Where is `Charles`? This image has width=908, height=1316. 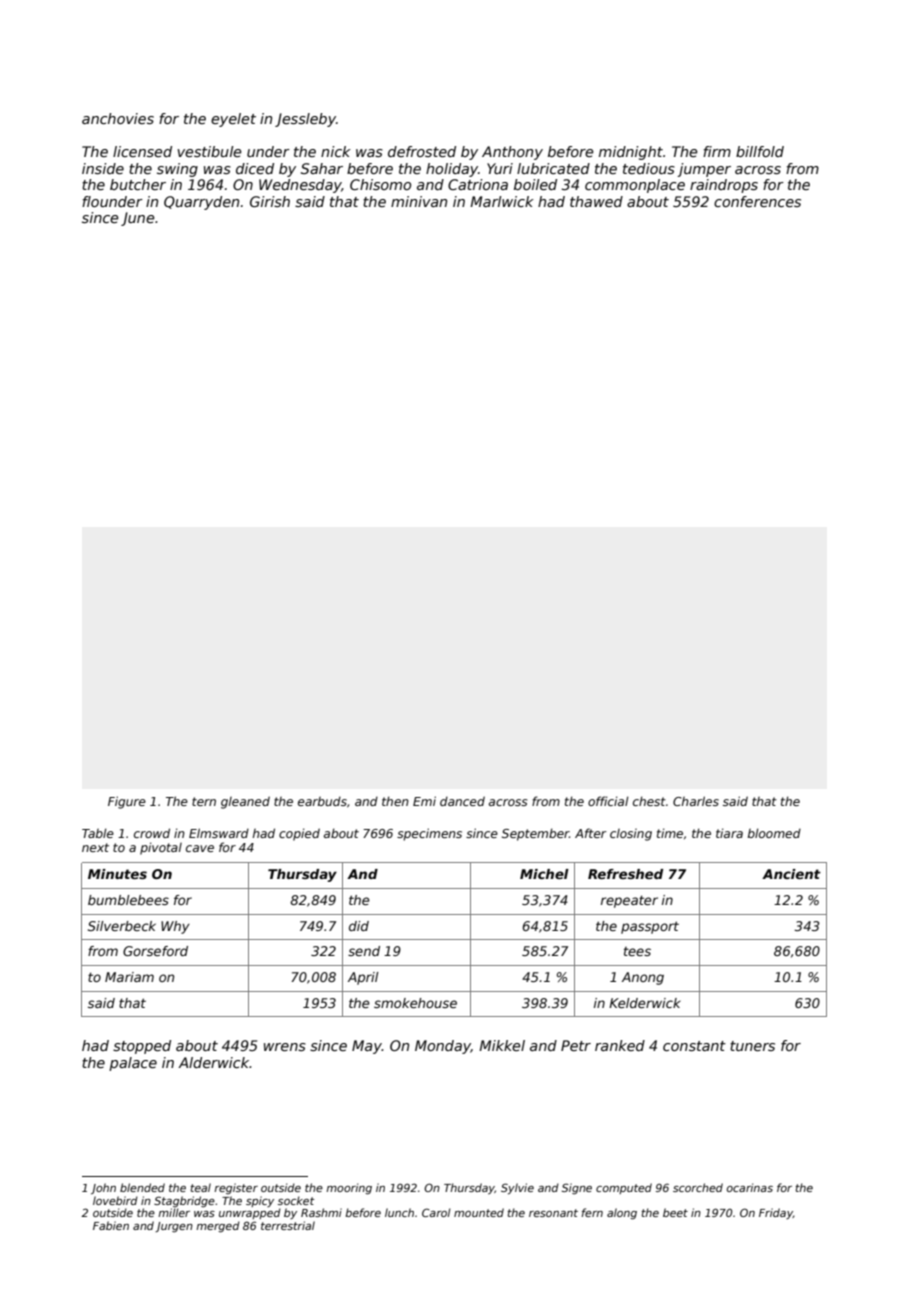 Charles is located at coordinates (696, 801).
